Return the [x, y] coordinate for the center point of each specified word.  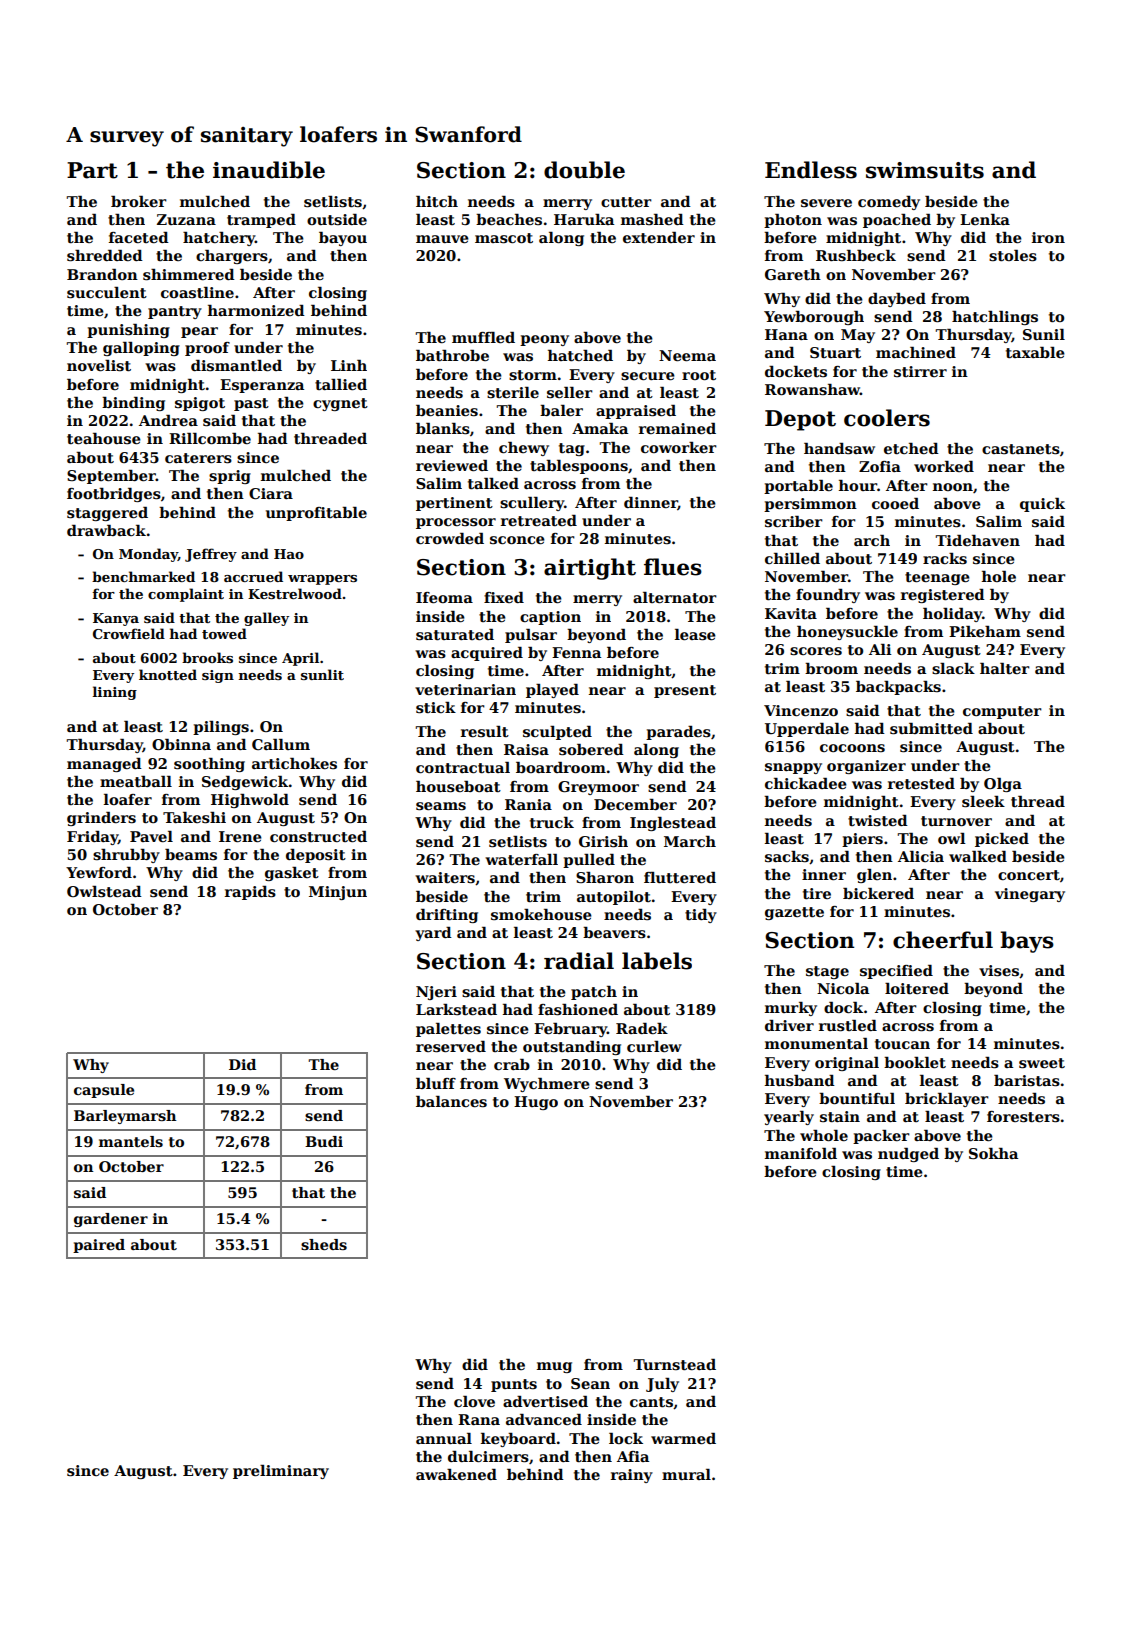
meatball [136, 781]
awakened [456, 1474]
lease [695, 635]
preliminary [281, 1472]
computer [1002, 712]
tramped [261, 221]
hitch [437, 201]
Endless [811, 170]
